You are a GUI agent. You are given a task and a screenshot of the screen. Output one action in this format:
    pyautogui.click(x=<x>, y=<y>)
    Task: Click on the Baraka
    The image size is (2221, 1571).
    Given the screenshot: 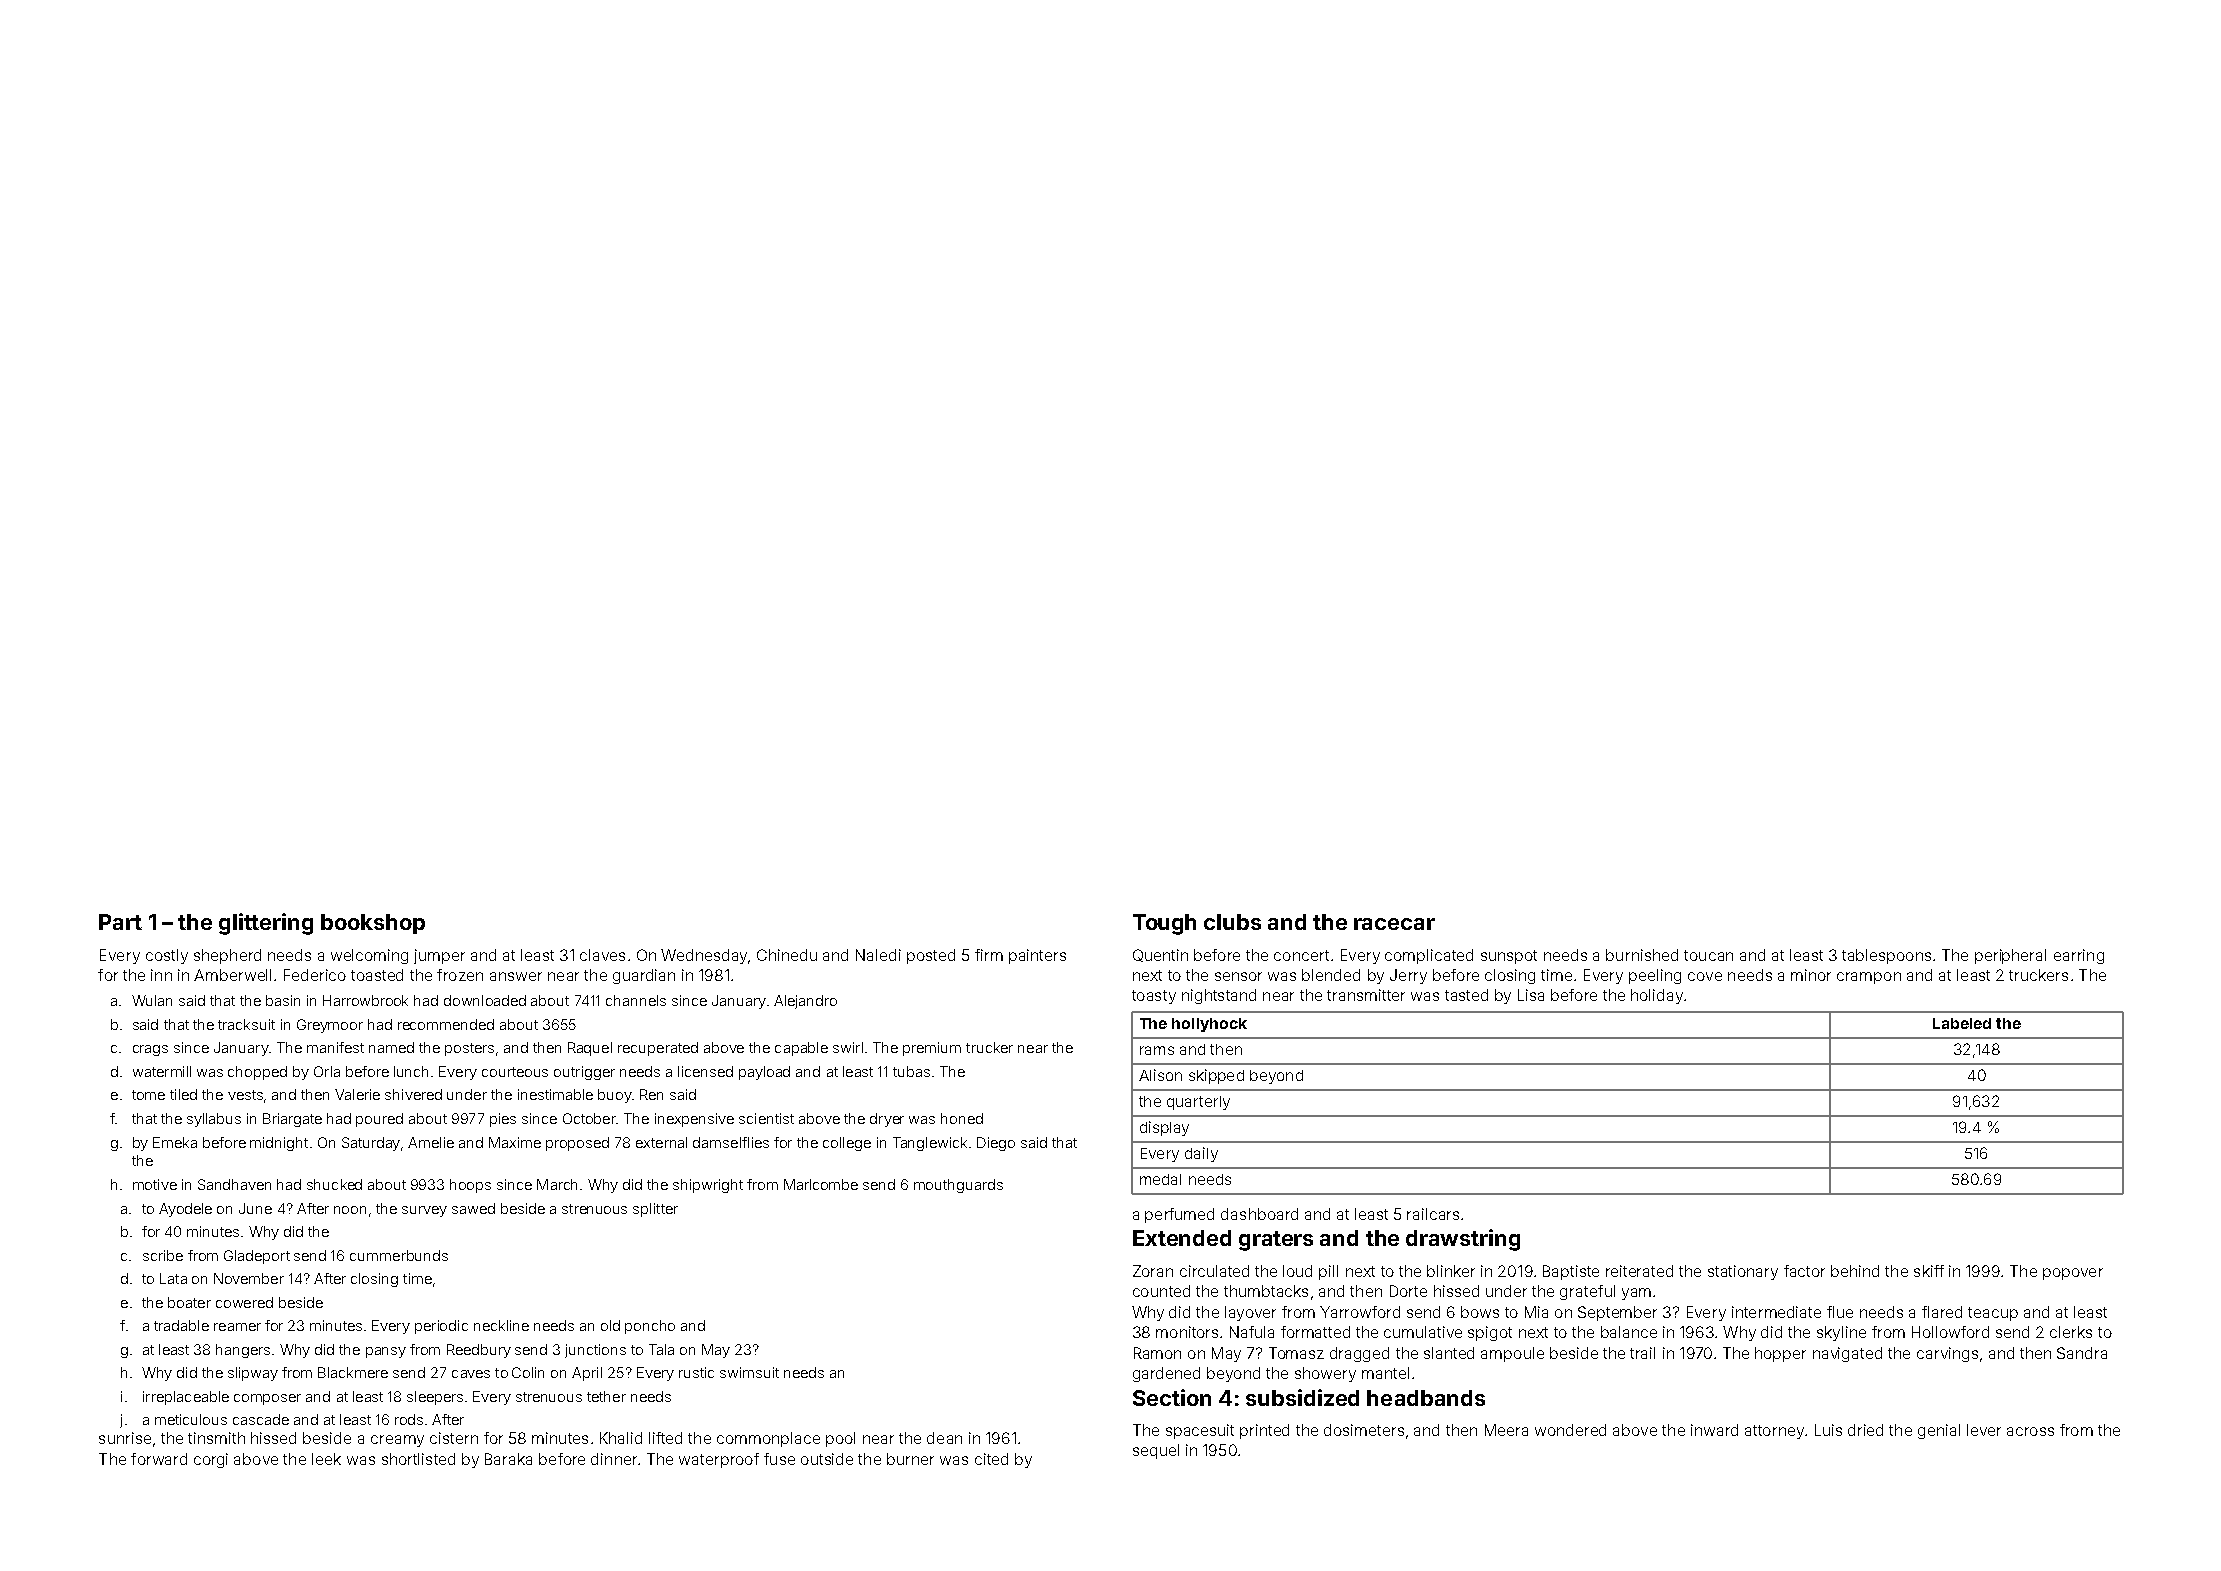 What is the action you would take?
    pyautogui.click(x=508, y=1459)
